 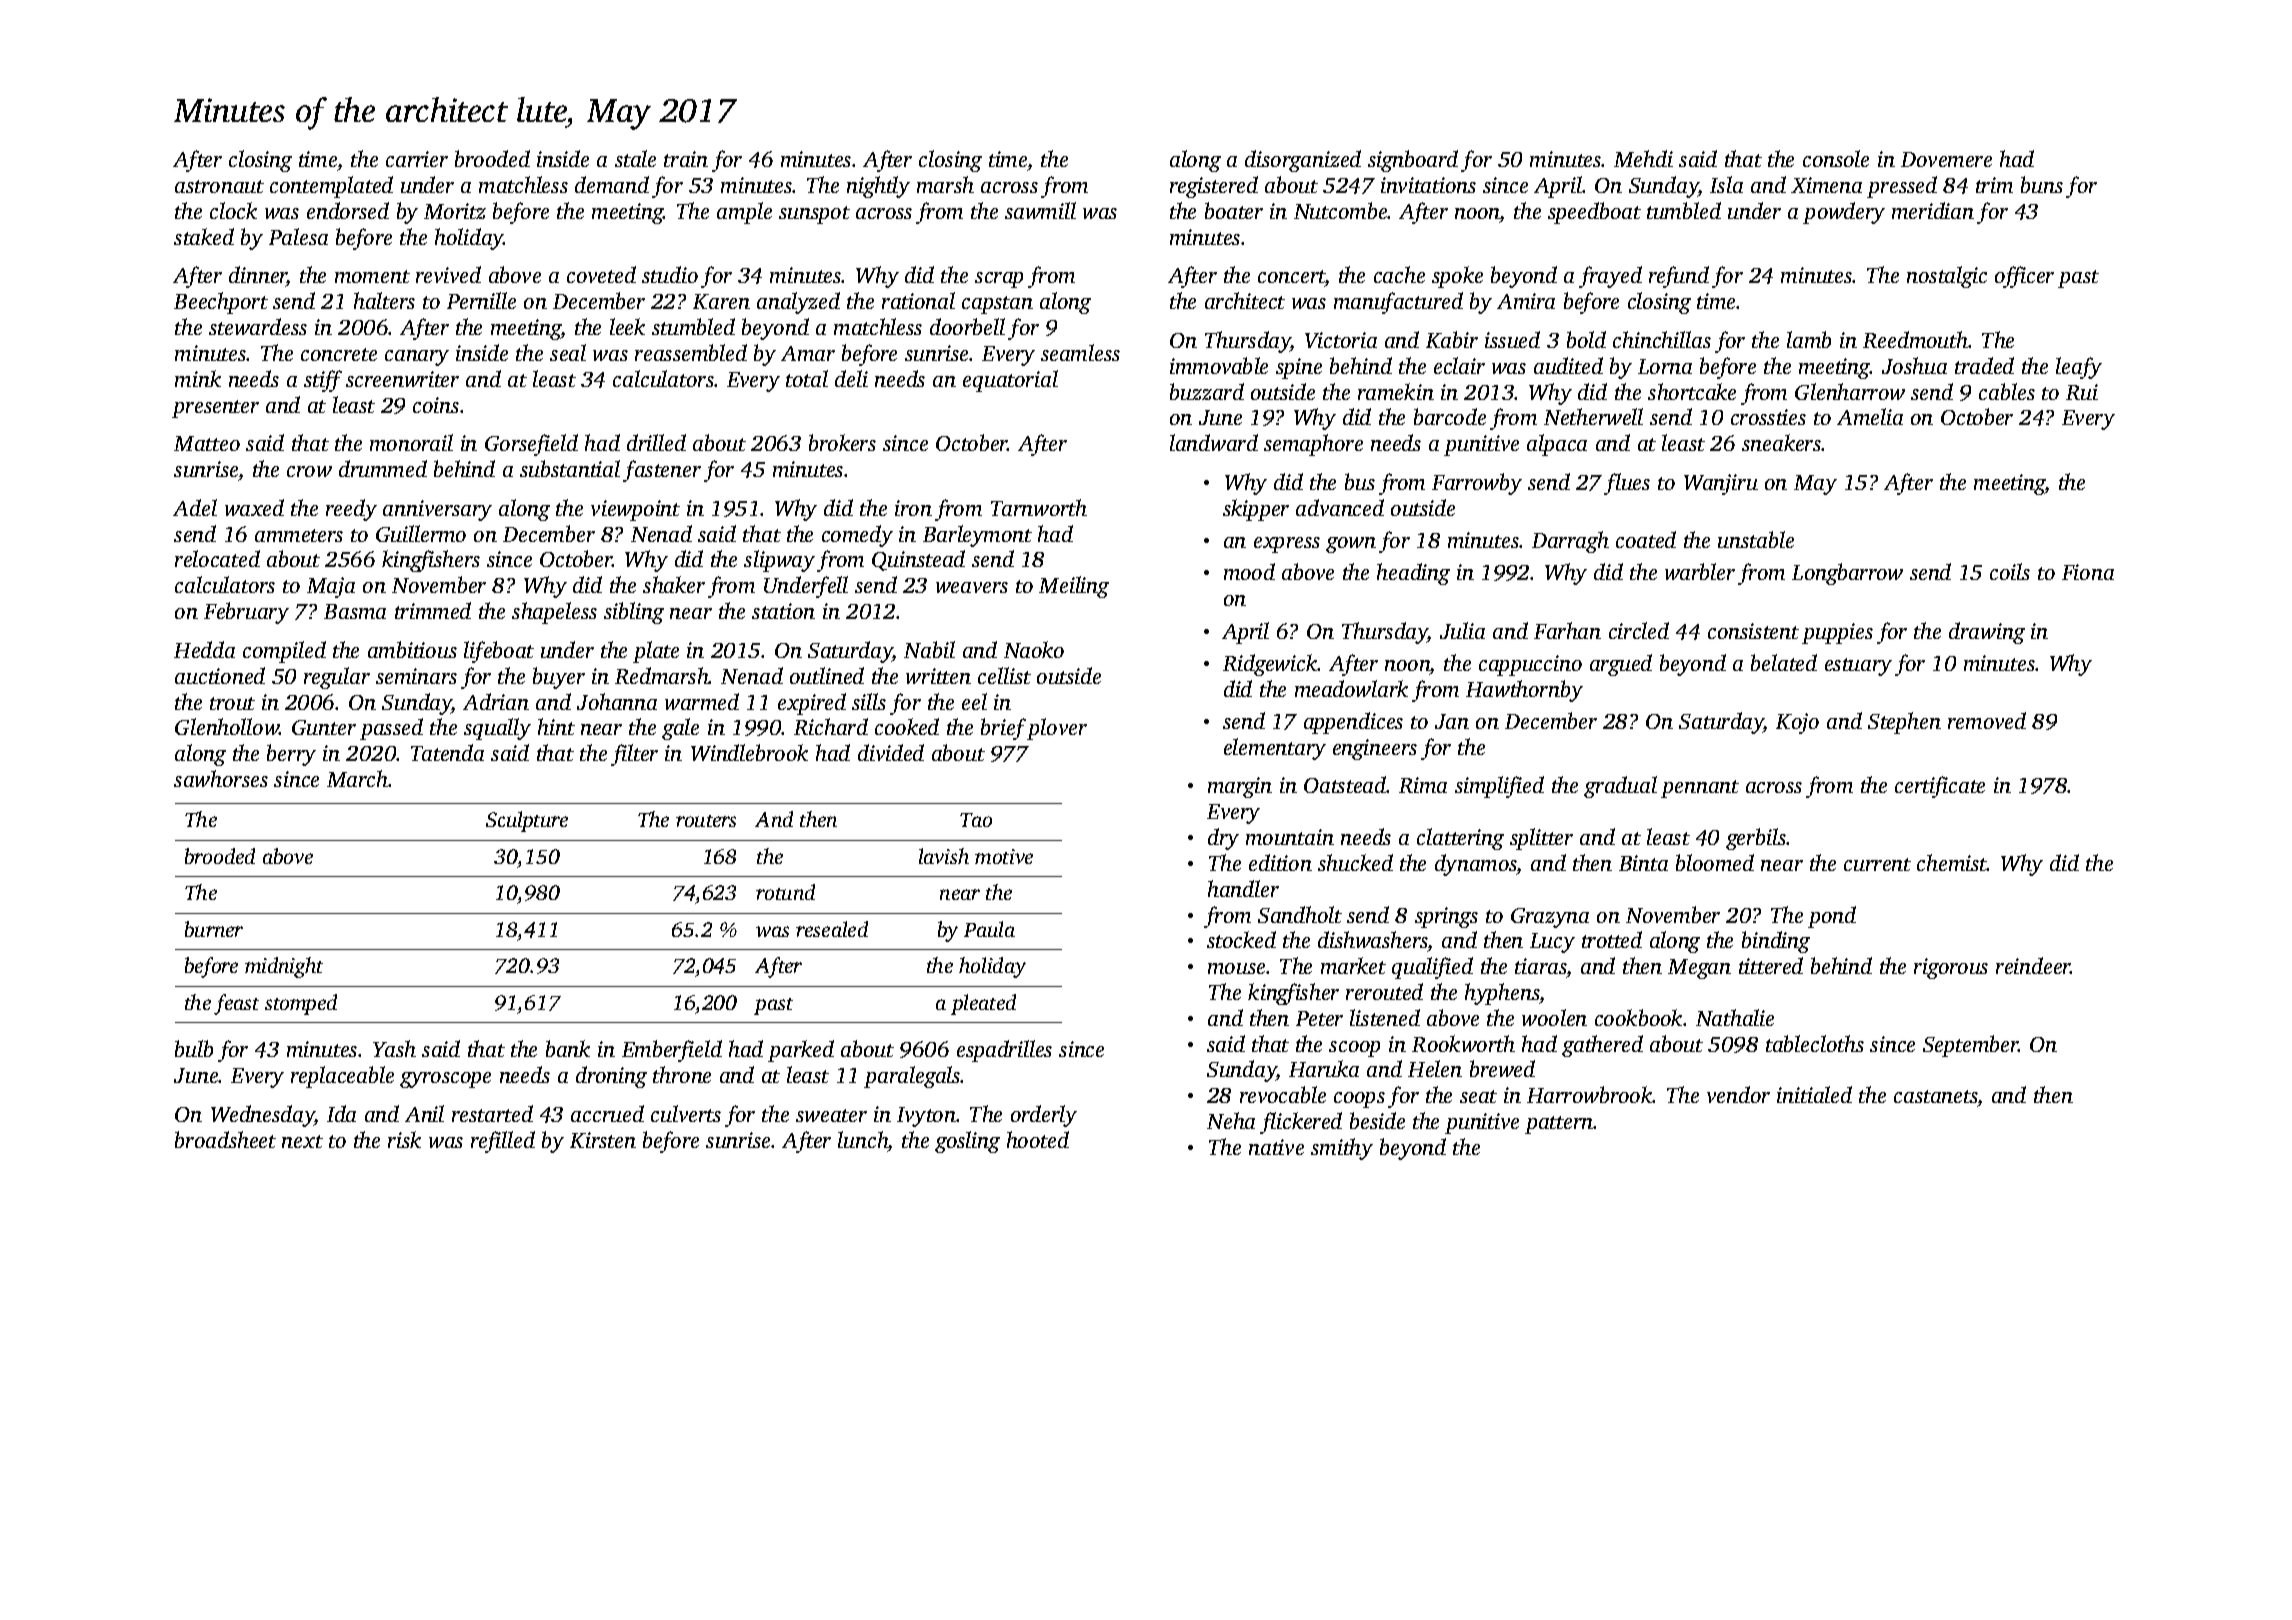 What do you see at coordinates (1057, 729) in the screenshot?
I see `plover` at bounding box center [1057, 729].
